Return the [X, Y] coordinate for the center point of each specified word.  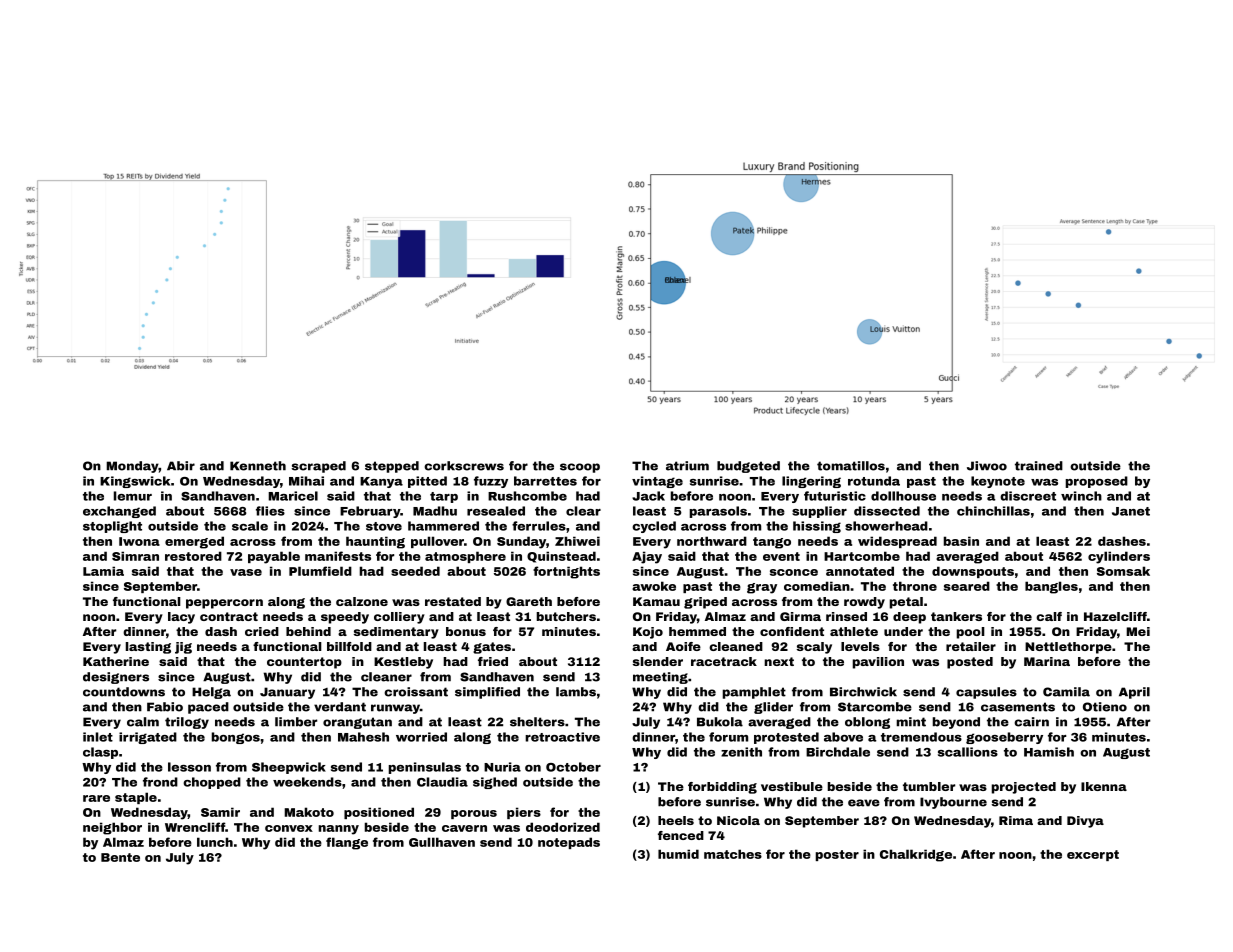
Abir [181, 466]
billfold [349, 646]
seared [967, 586]
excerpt [1093, 855]
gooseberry [1004, 738]
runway [395, 709]
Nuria [502, 767]
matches [733, 854]
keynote [998, 482]
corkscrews [464, 466]
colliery [399, 618]
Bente [120, 857]
